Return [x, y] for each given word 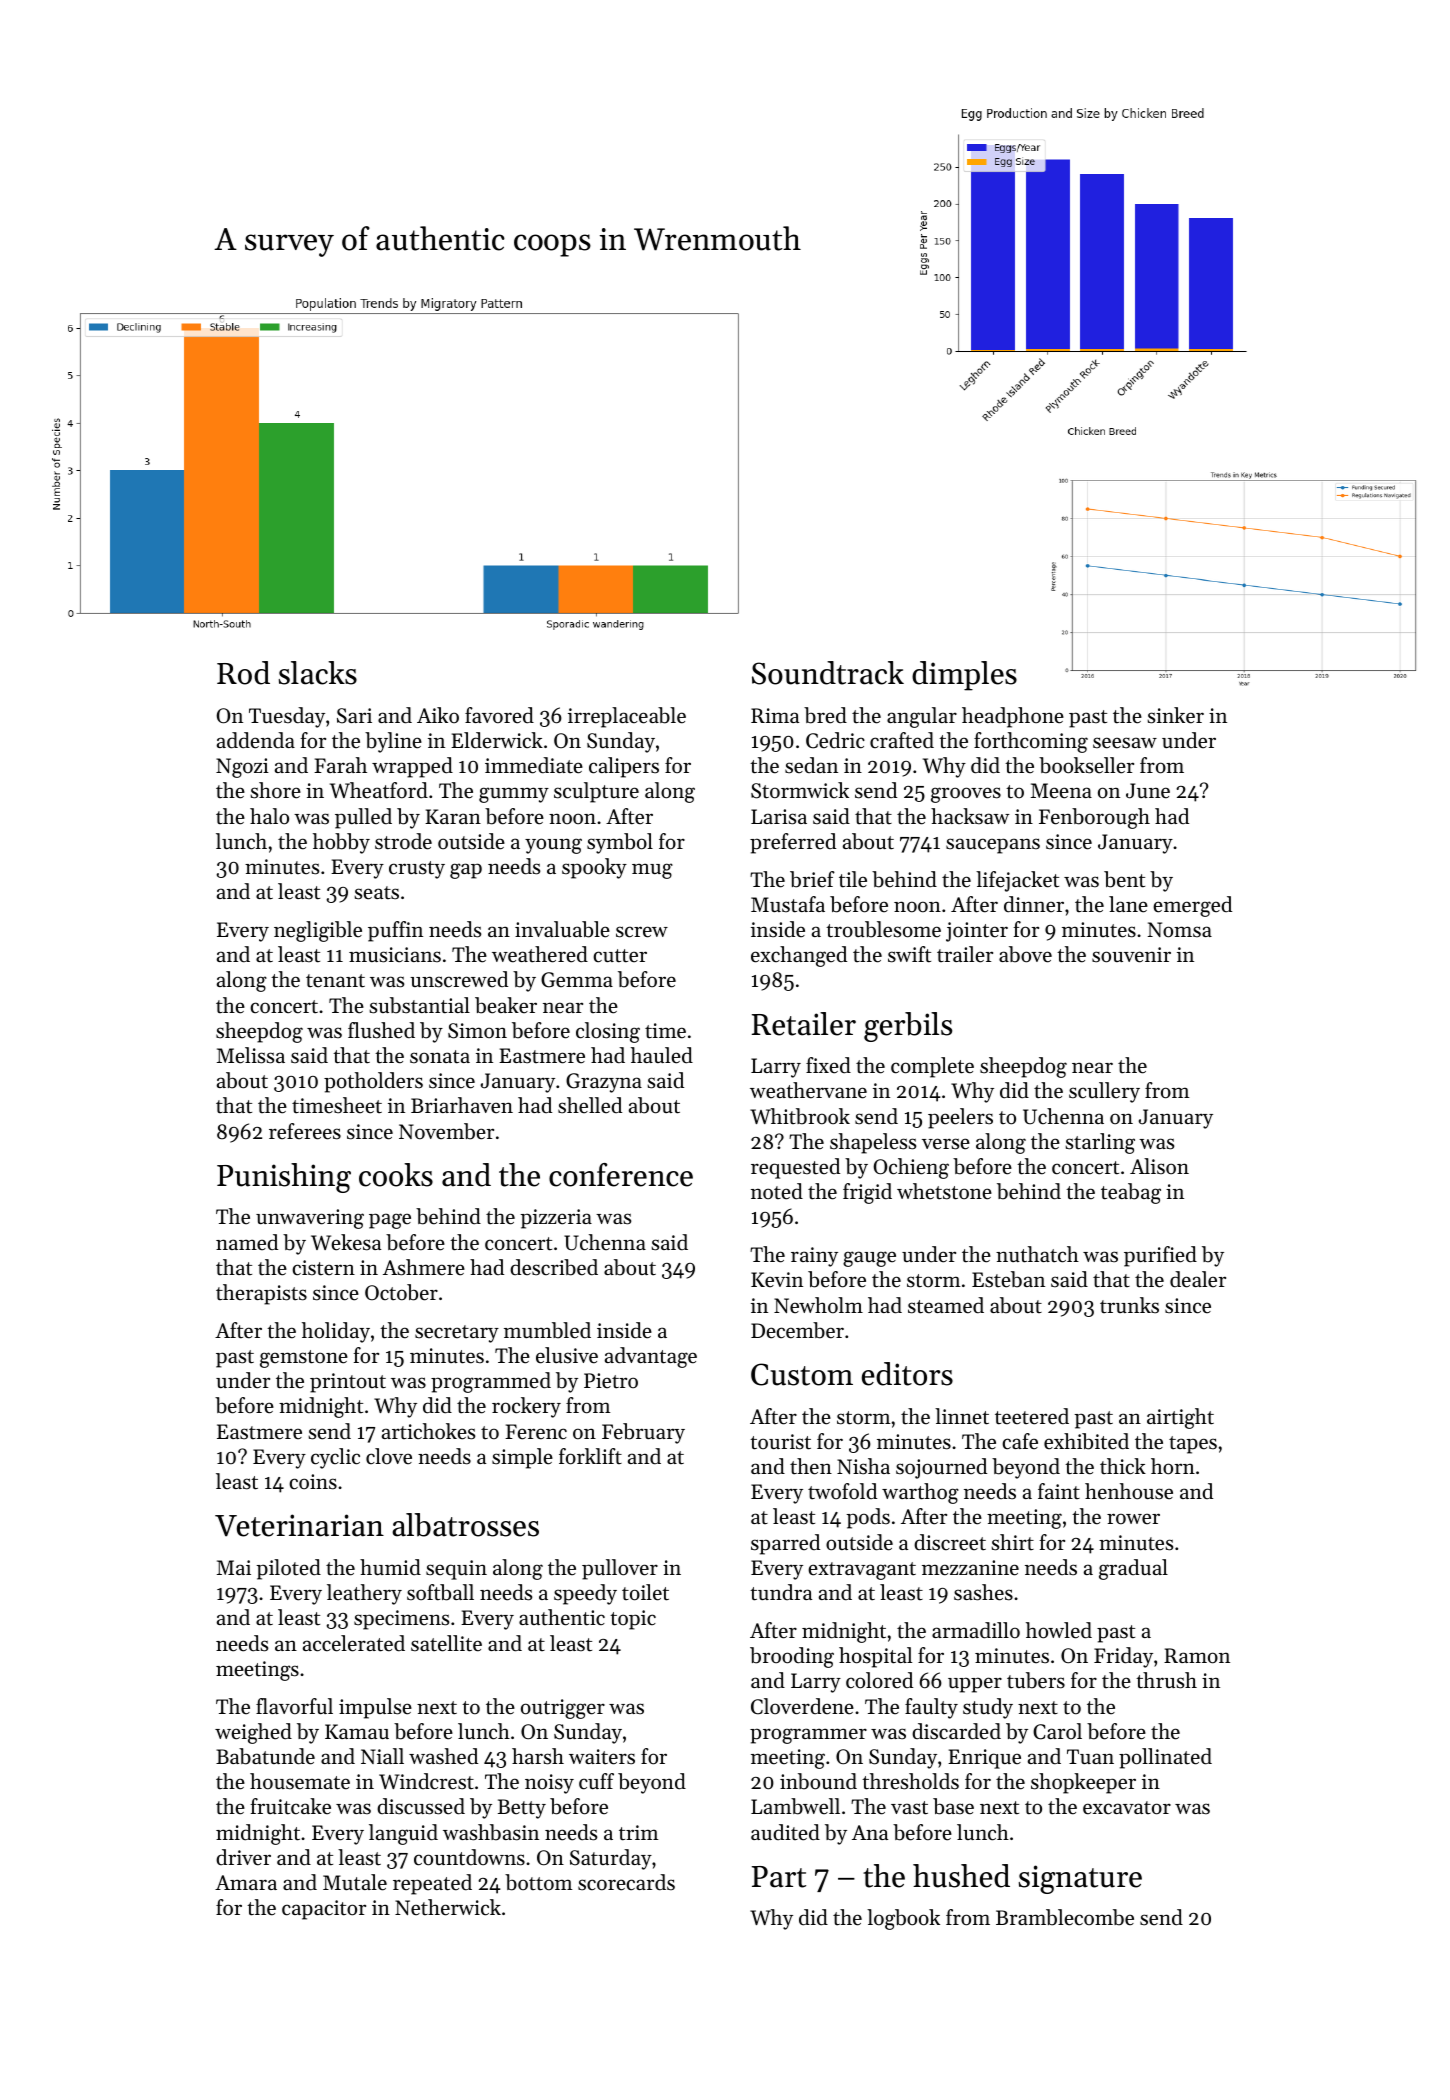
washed [443, 1756]
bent [1124, 879]
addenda [256, 740]
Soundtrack [828, 673]
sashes [983, 1592]
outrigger [563, 1709]
